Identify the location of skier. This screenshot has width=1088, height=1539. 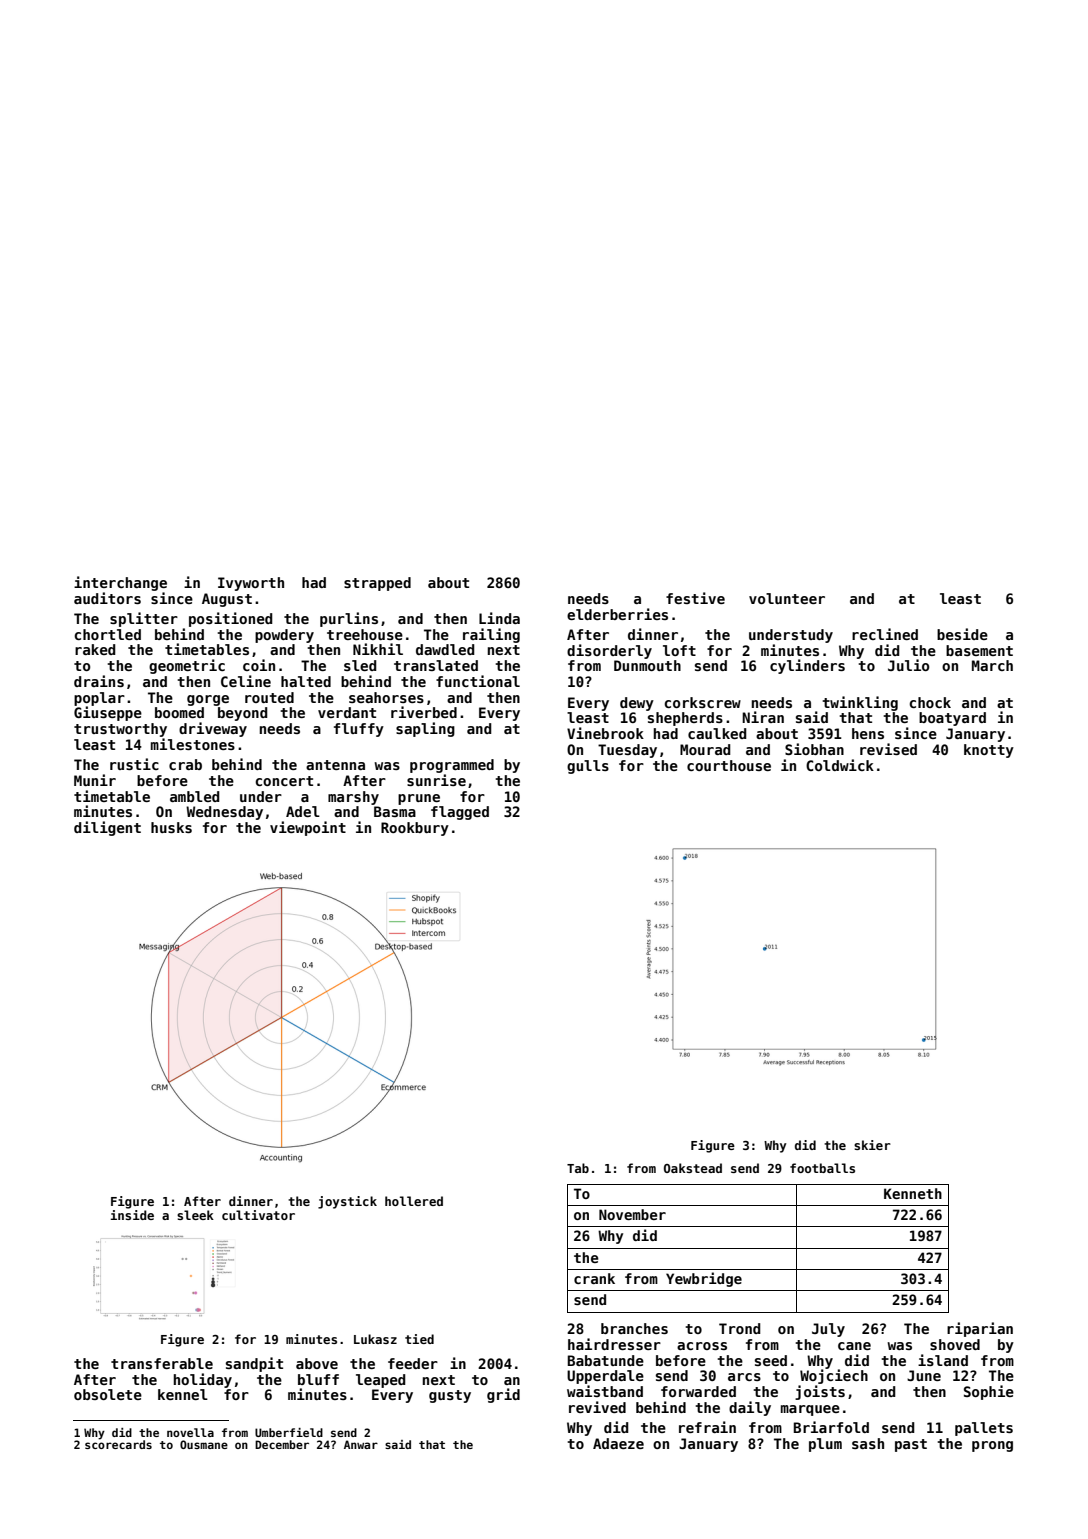
(872, 1145).
